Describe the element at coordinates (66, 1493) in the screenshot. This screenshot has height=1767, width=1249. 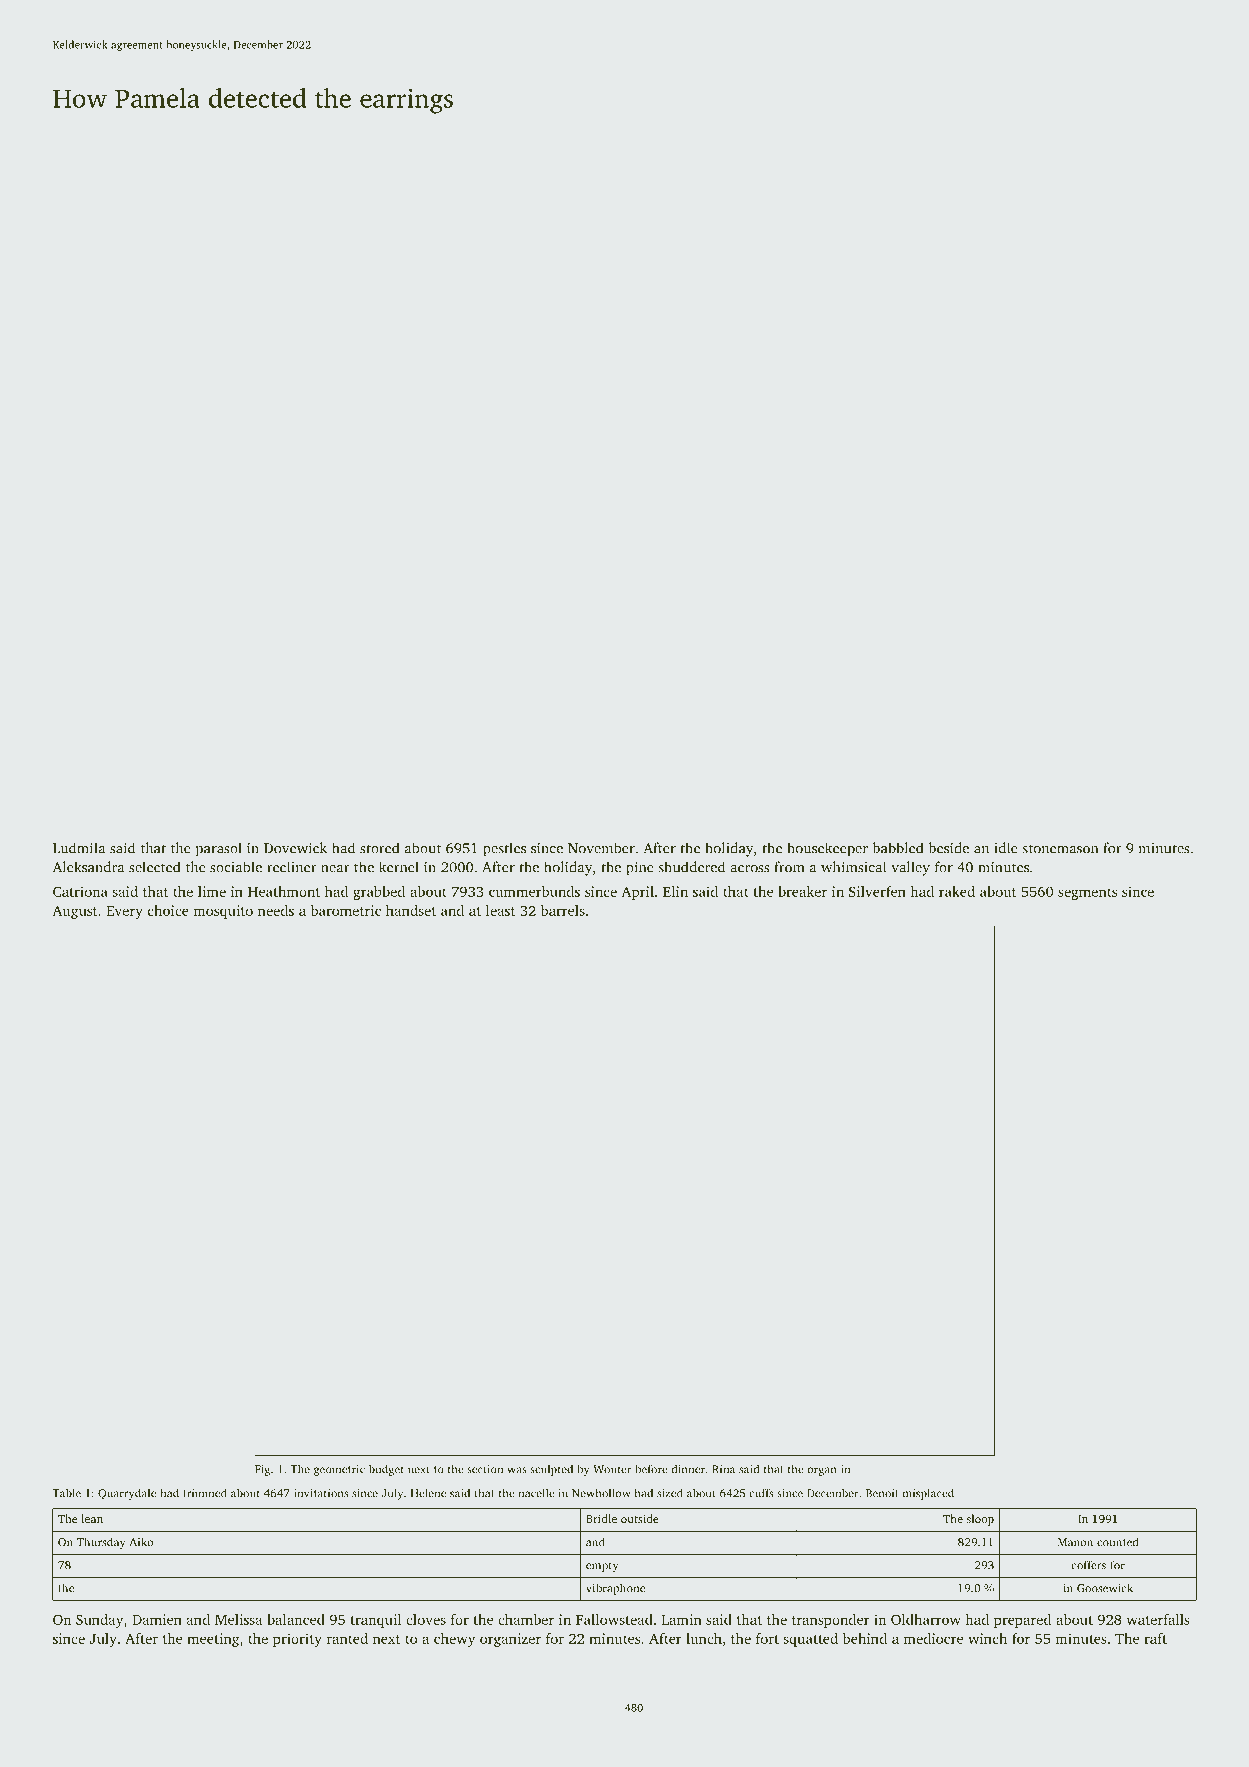
I see `Table` at that location.
